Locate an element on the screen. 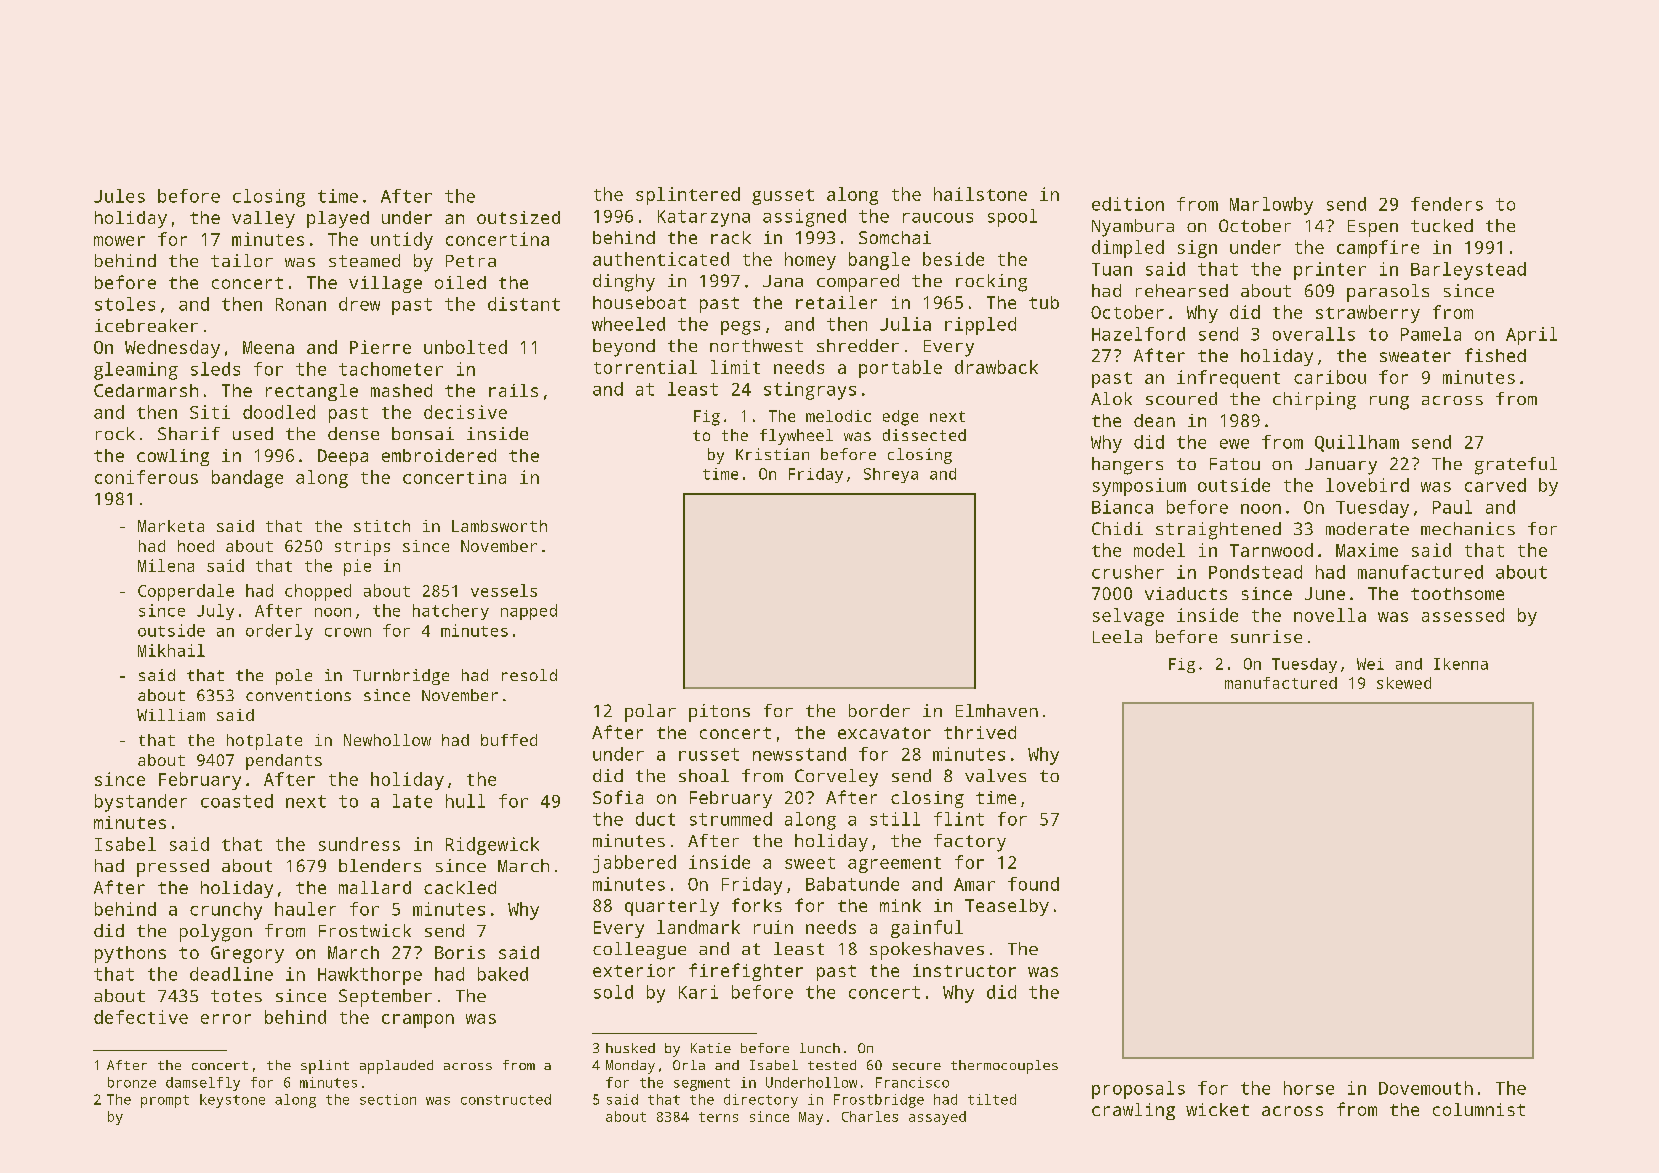  grateful is located at coordinates (1516, 466).
